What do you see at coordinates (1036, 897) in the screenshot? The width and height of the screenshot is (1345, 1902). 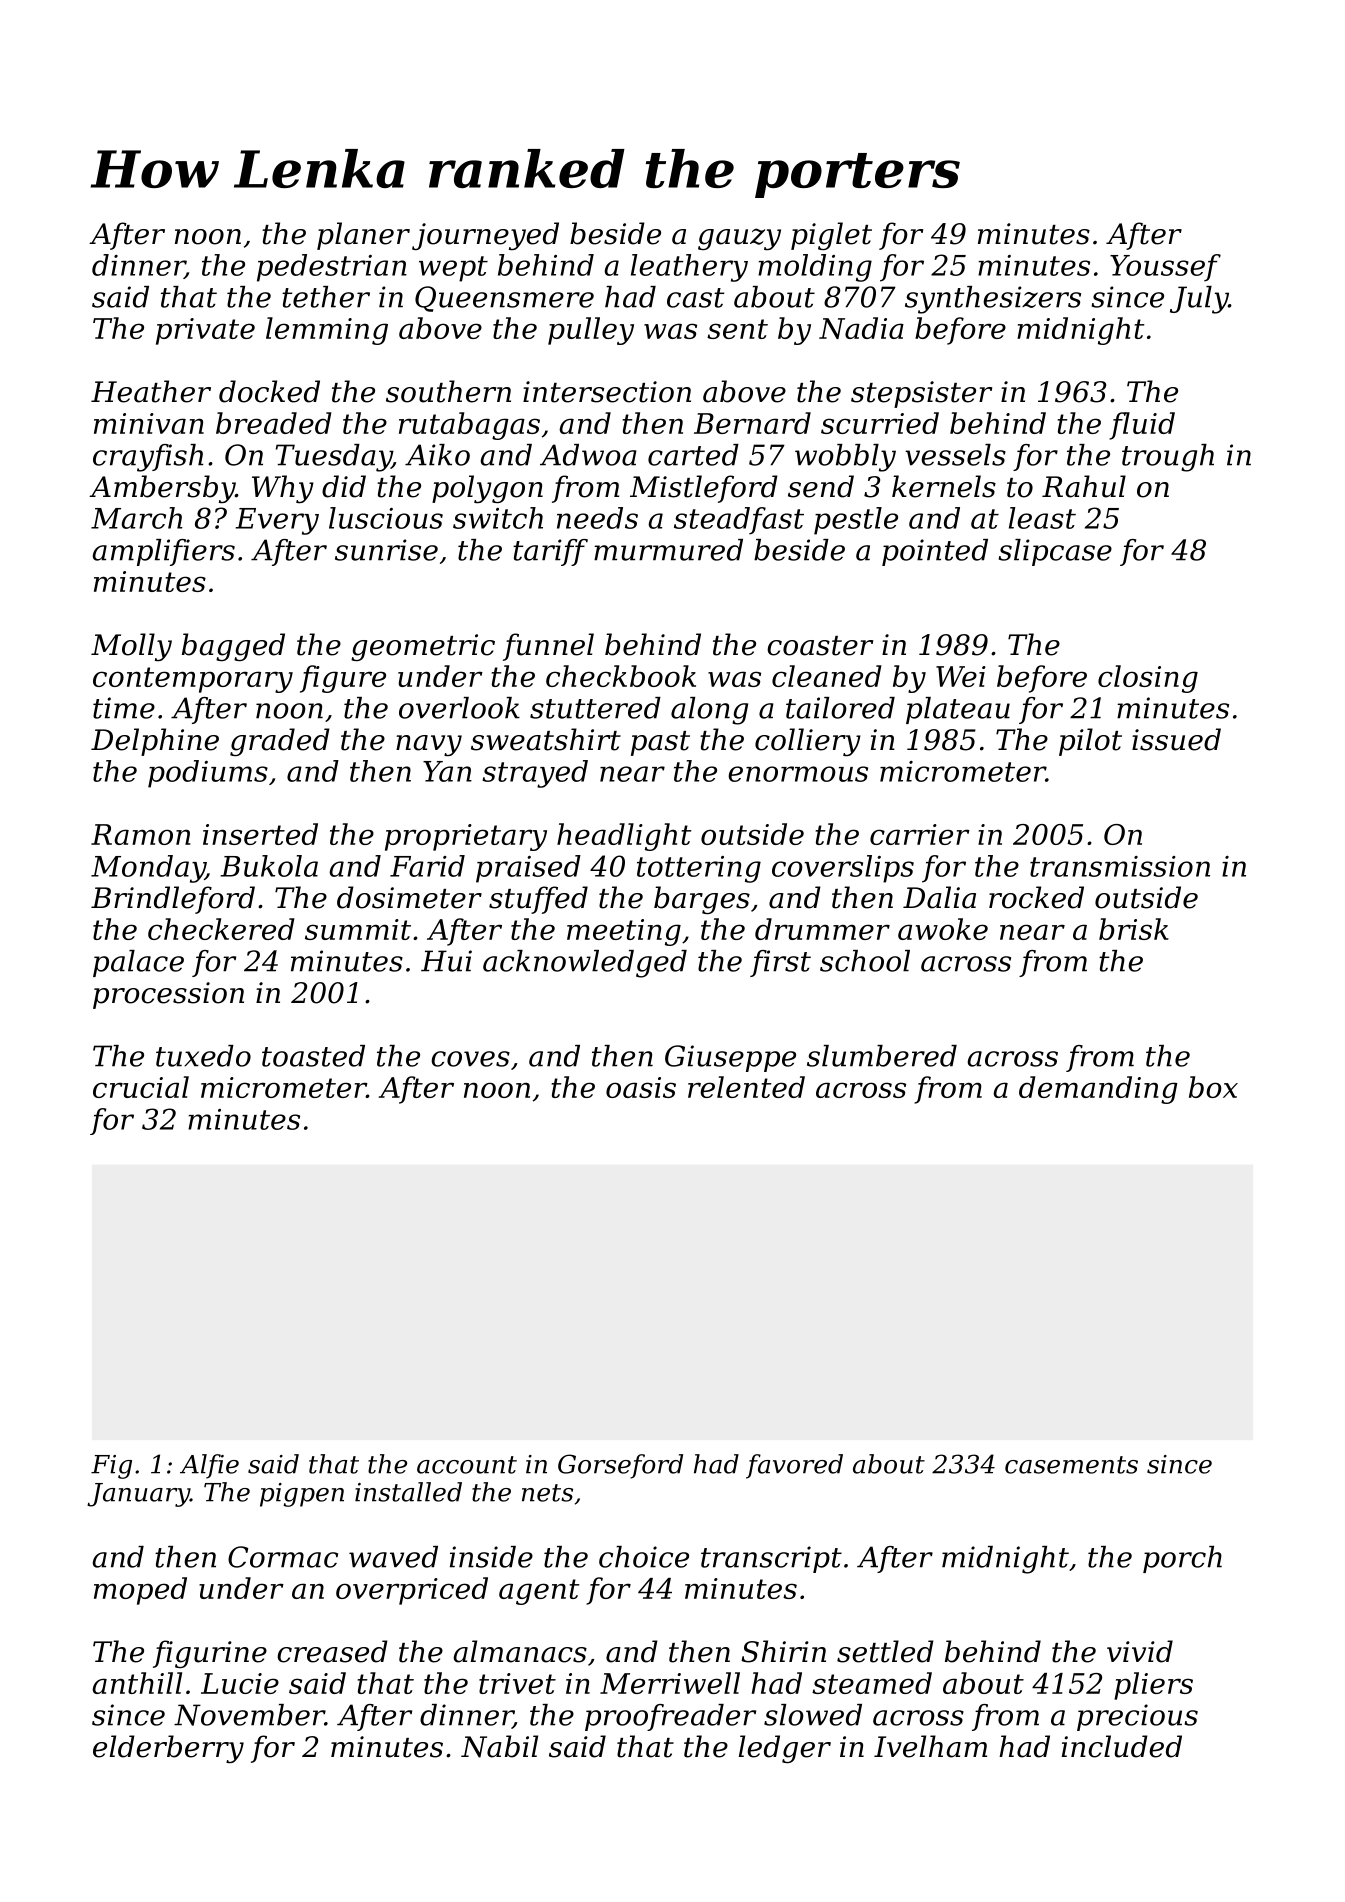 I see `rocked` at bounding box center [1036, 897].
